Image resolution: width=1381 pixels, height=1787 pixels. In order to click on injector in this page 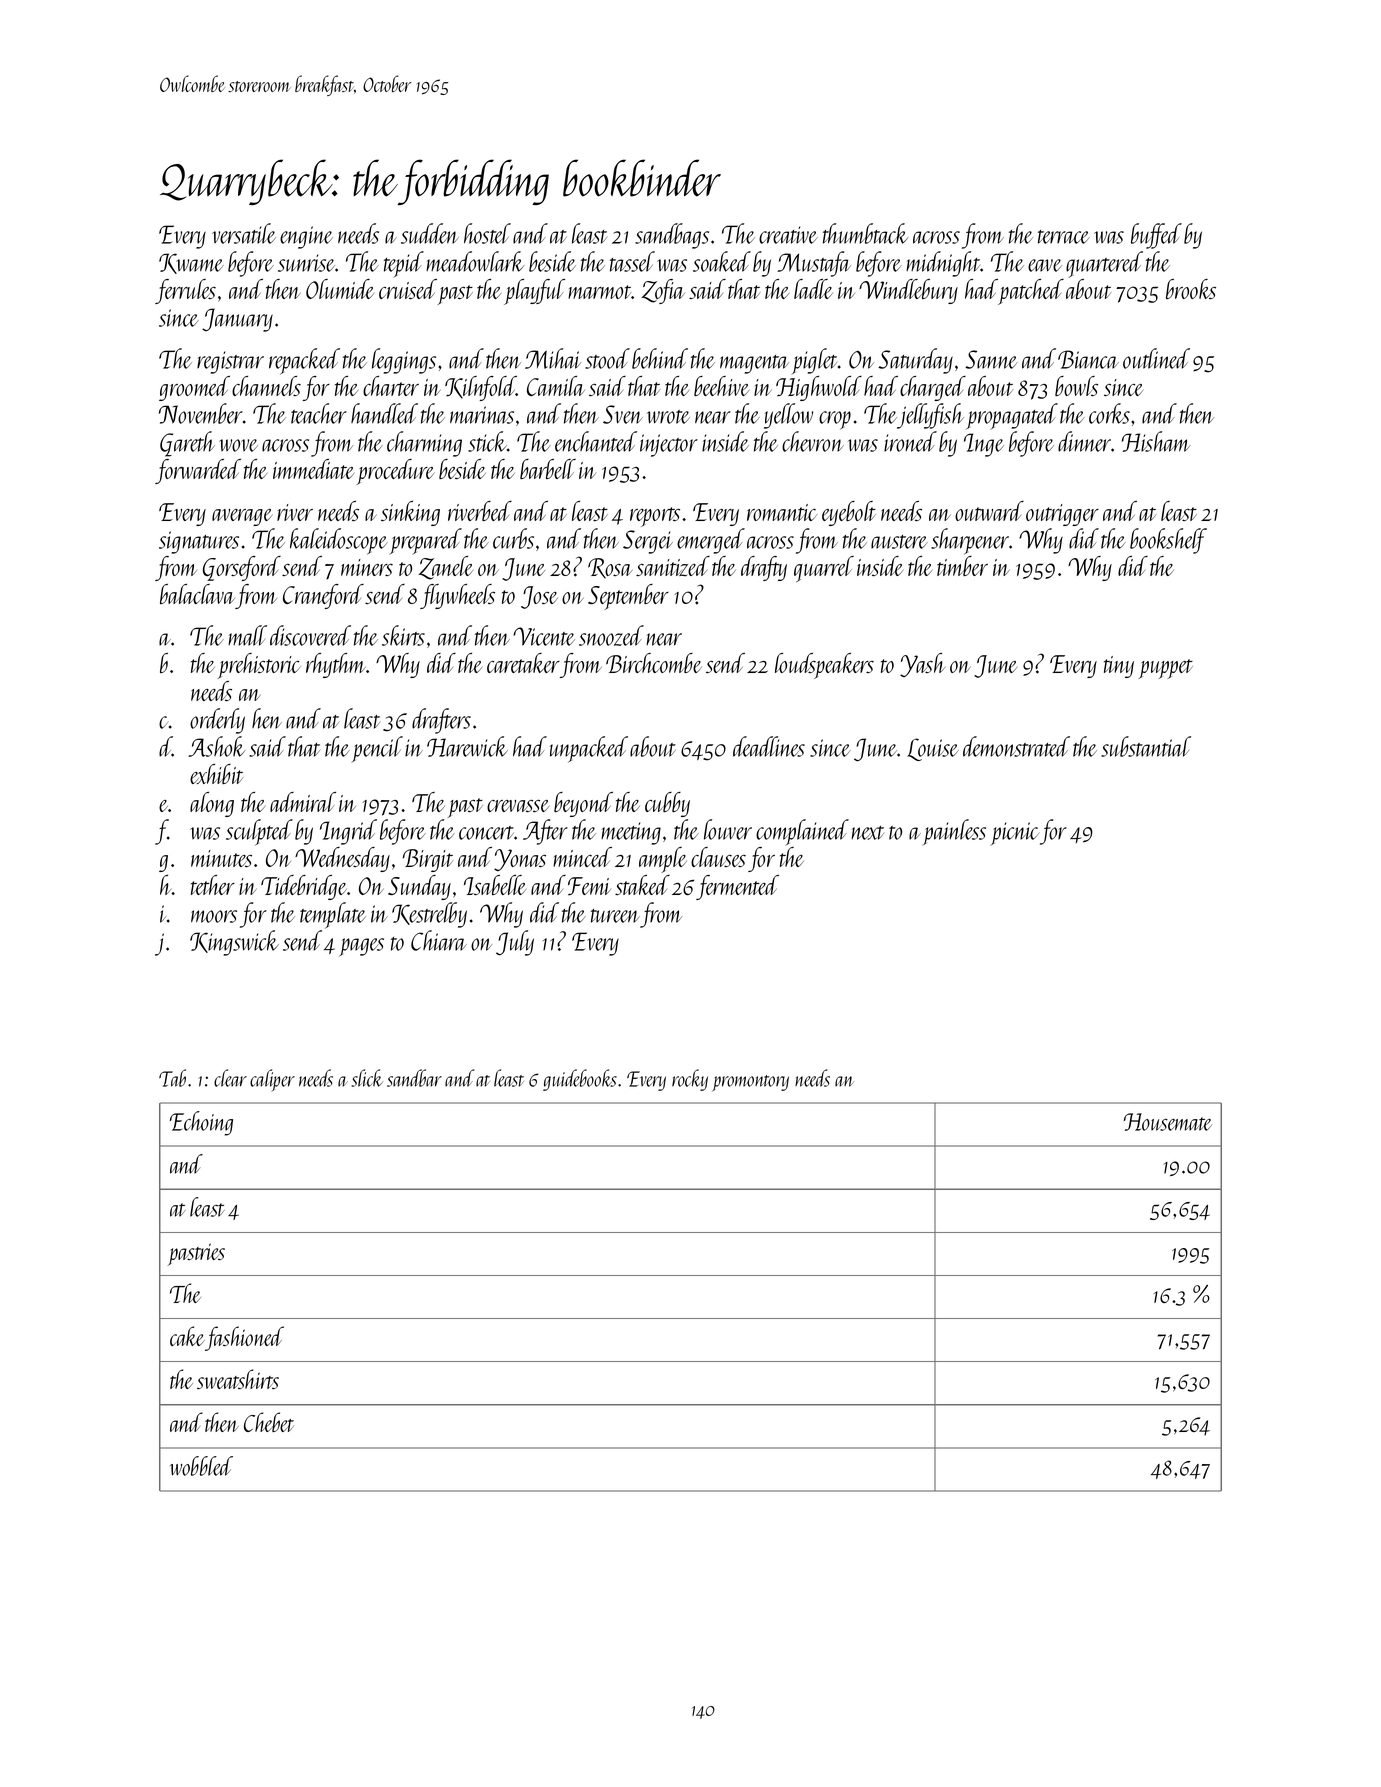, I will do `click(669, 445)`.
